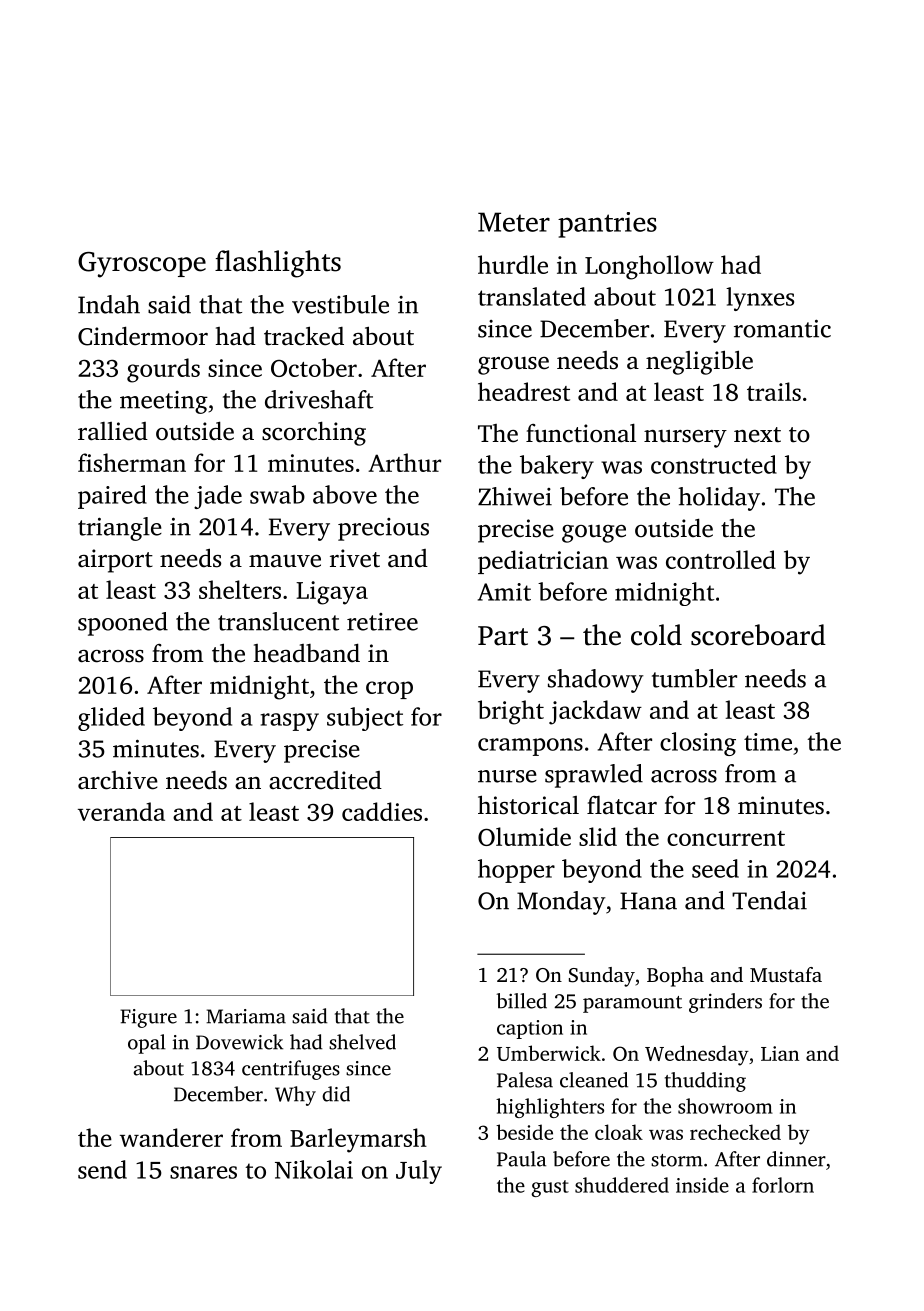 The image size is (924, 1311). I want to click on lynxes, so click(760, 299).
